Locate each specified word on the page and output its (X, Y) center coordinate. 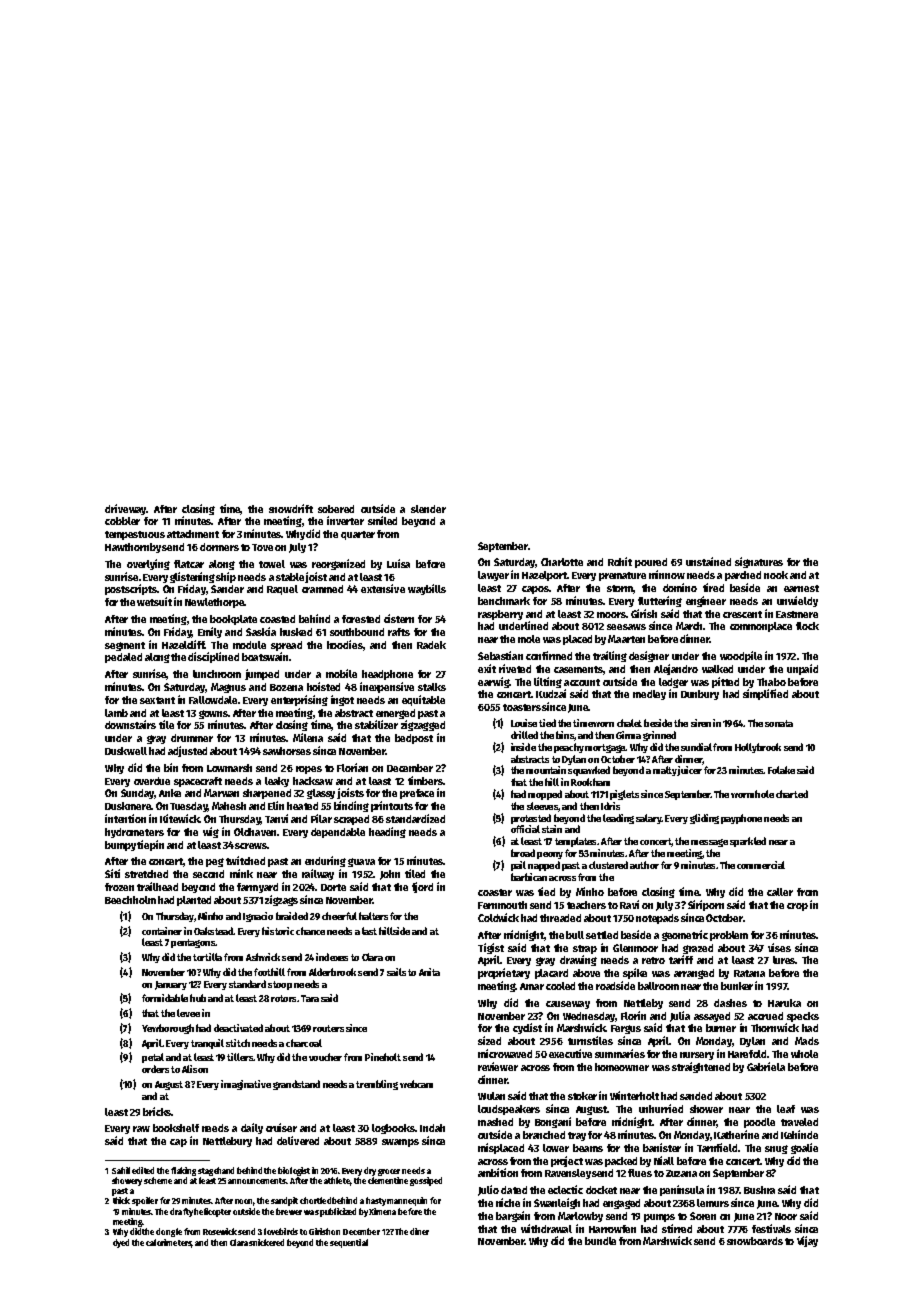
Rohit (620, 561)
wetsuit (154, 601)
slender (428, 509)
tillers (240, 1057)
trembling (377, 1085)
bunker (737, 986)
